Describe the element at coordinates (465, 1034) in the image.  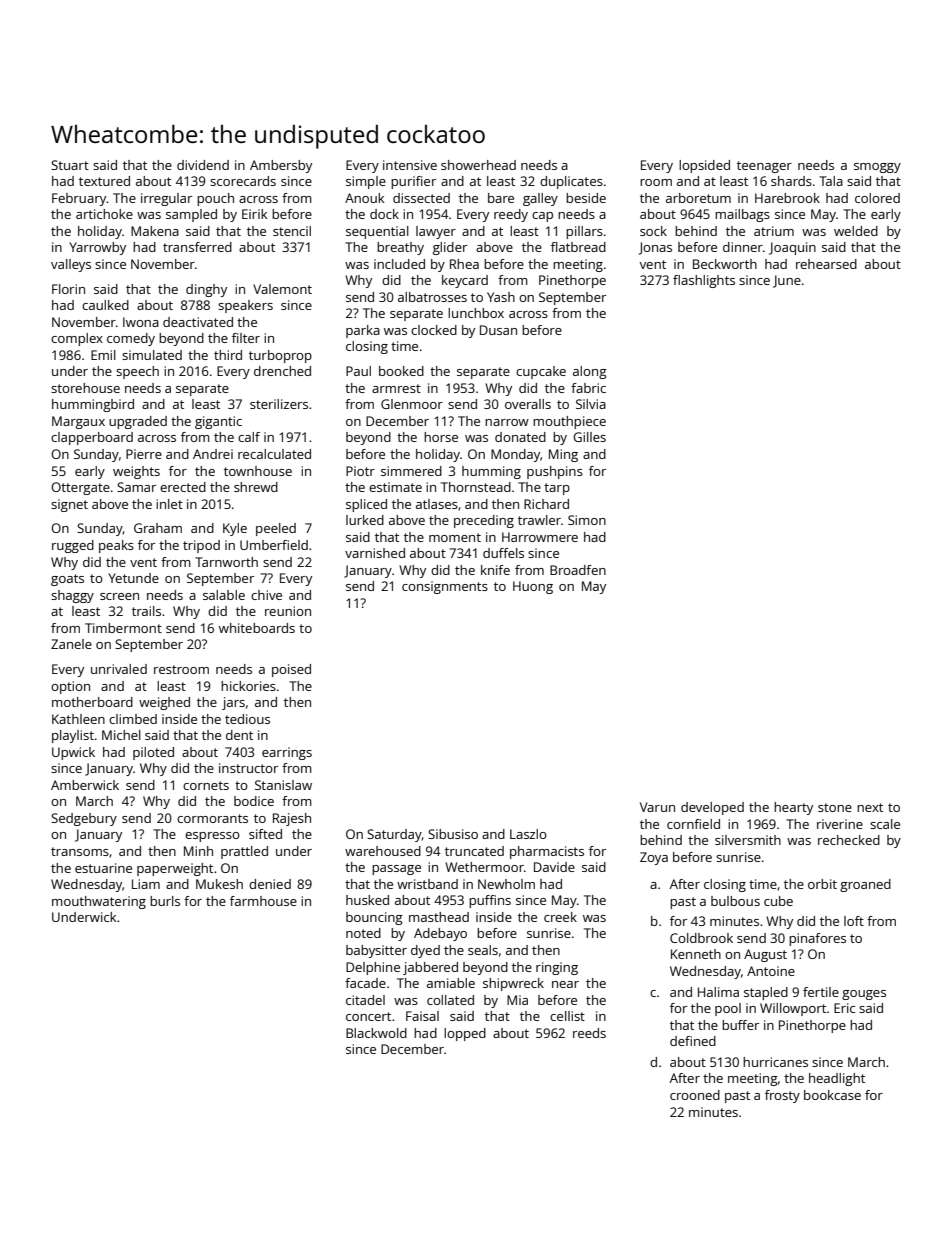
I see `lopped` at that location.
